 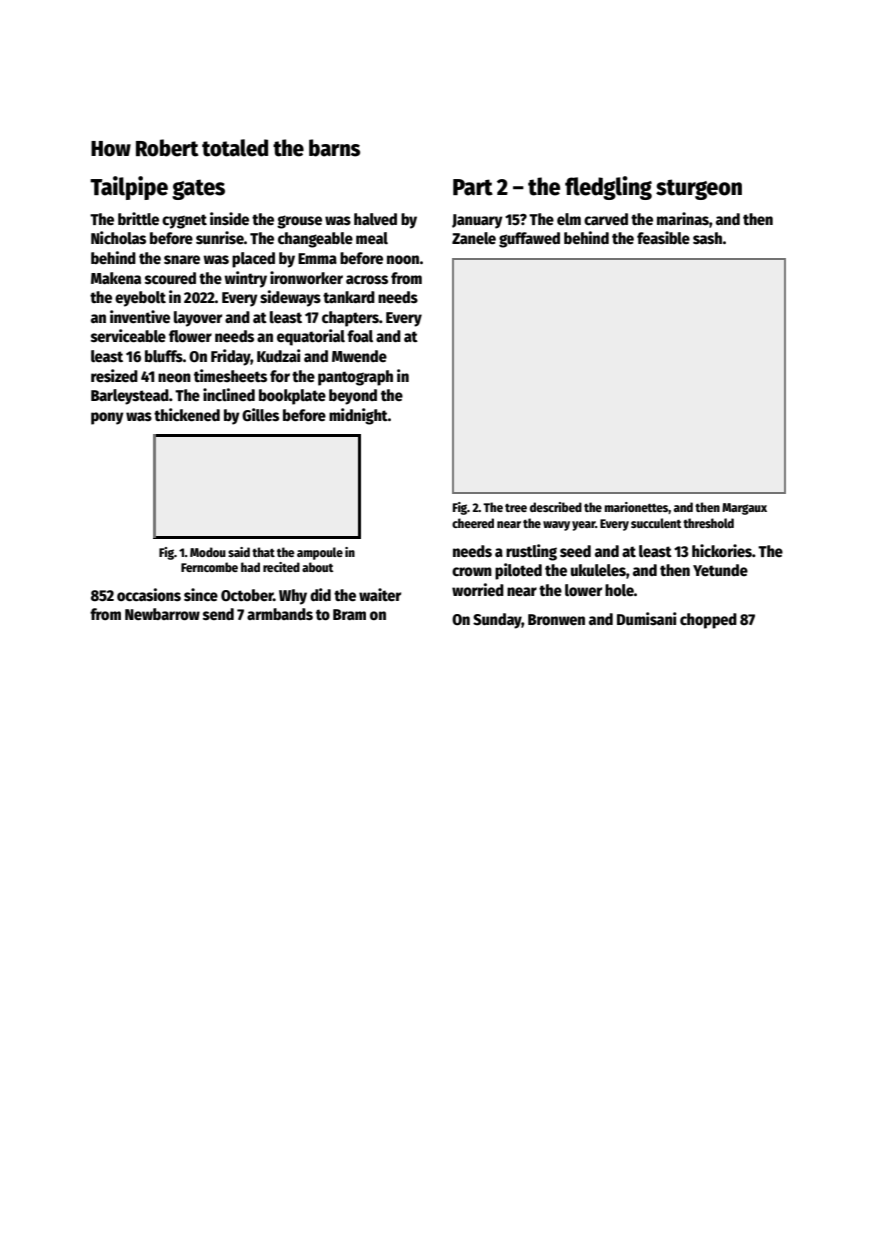 What do you see at coordinates (149, 595) in the screenshot?
I see `occasions` at bounding box center [149, 595].
